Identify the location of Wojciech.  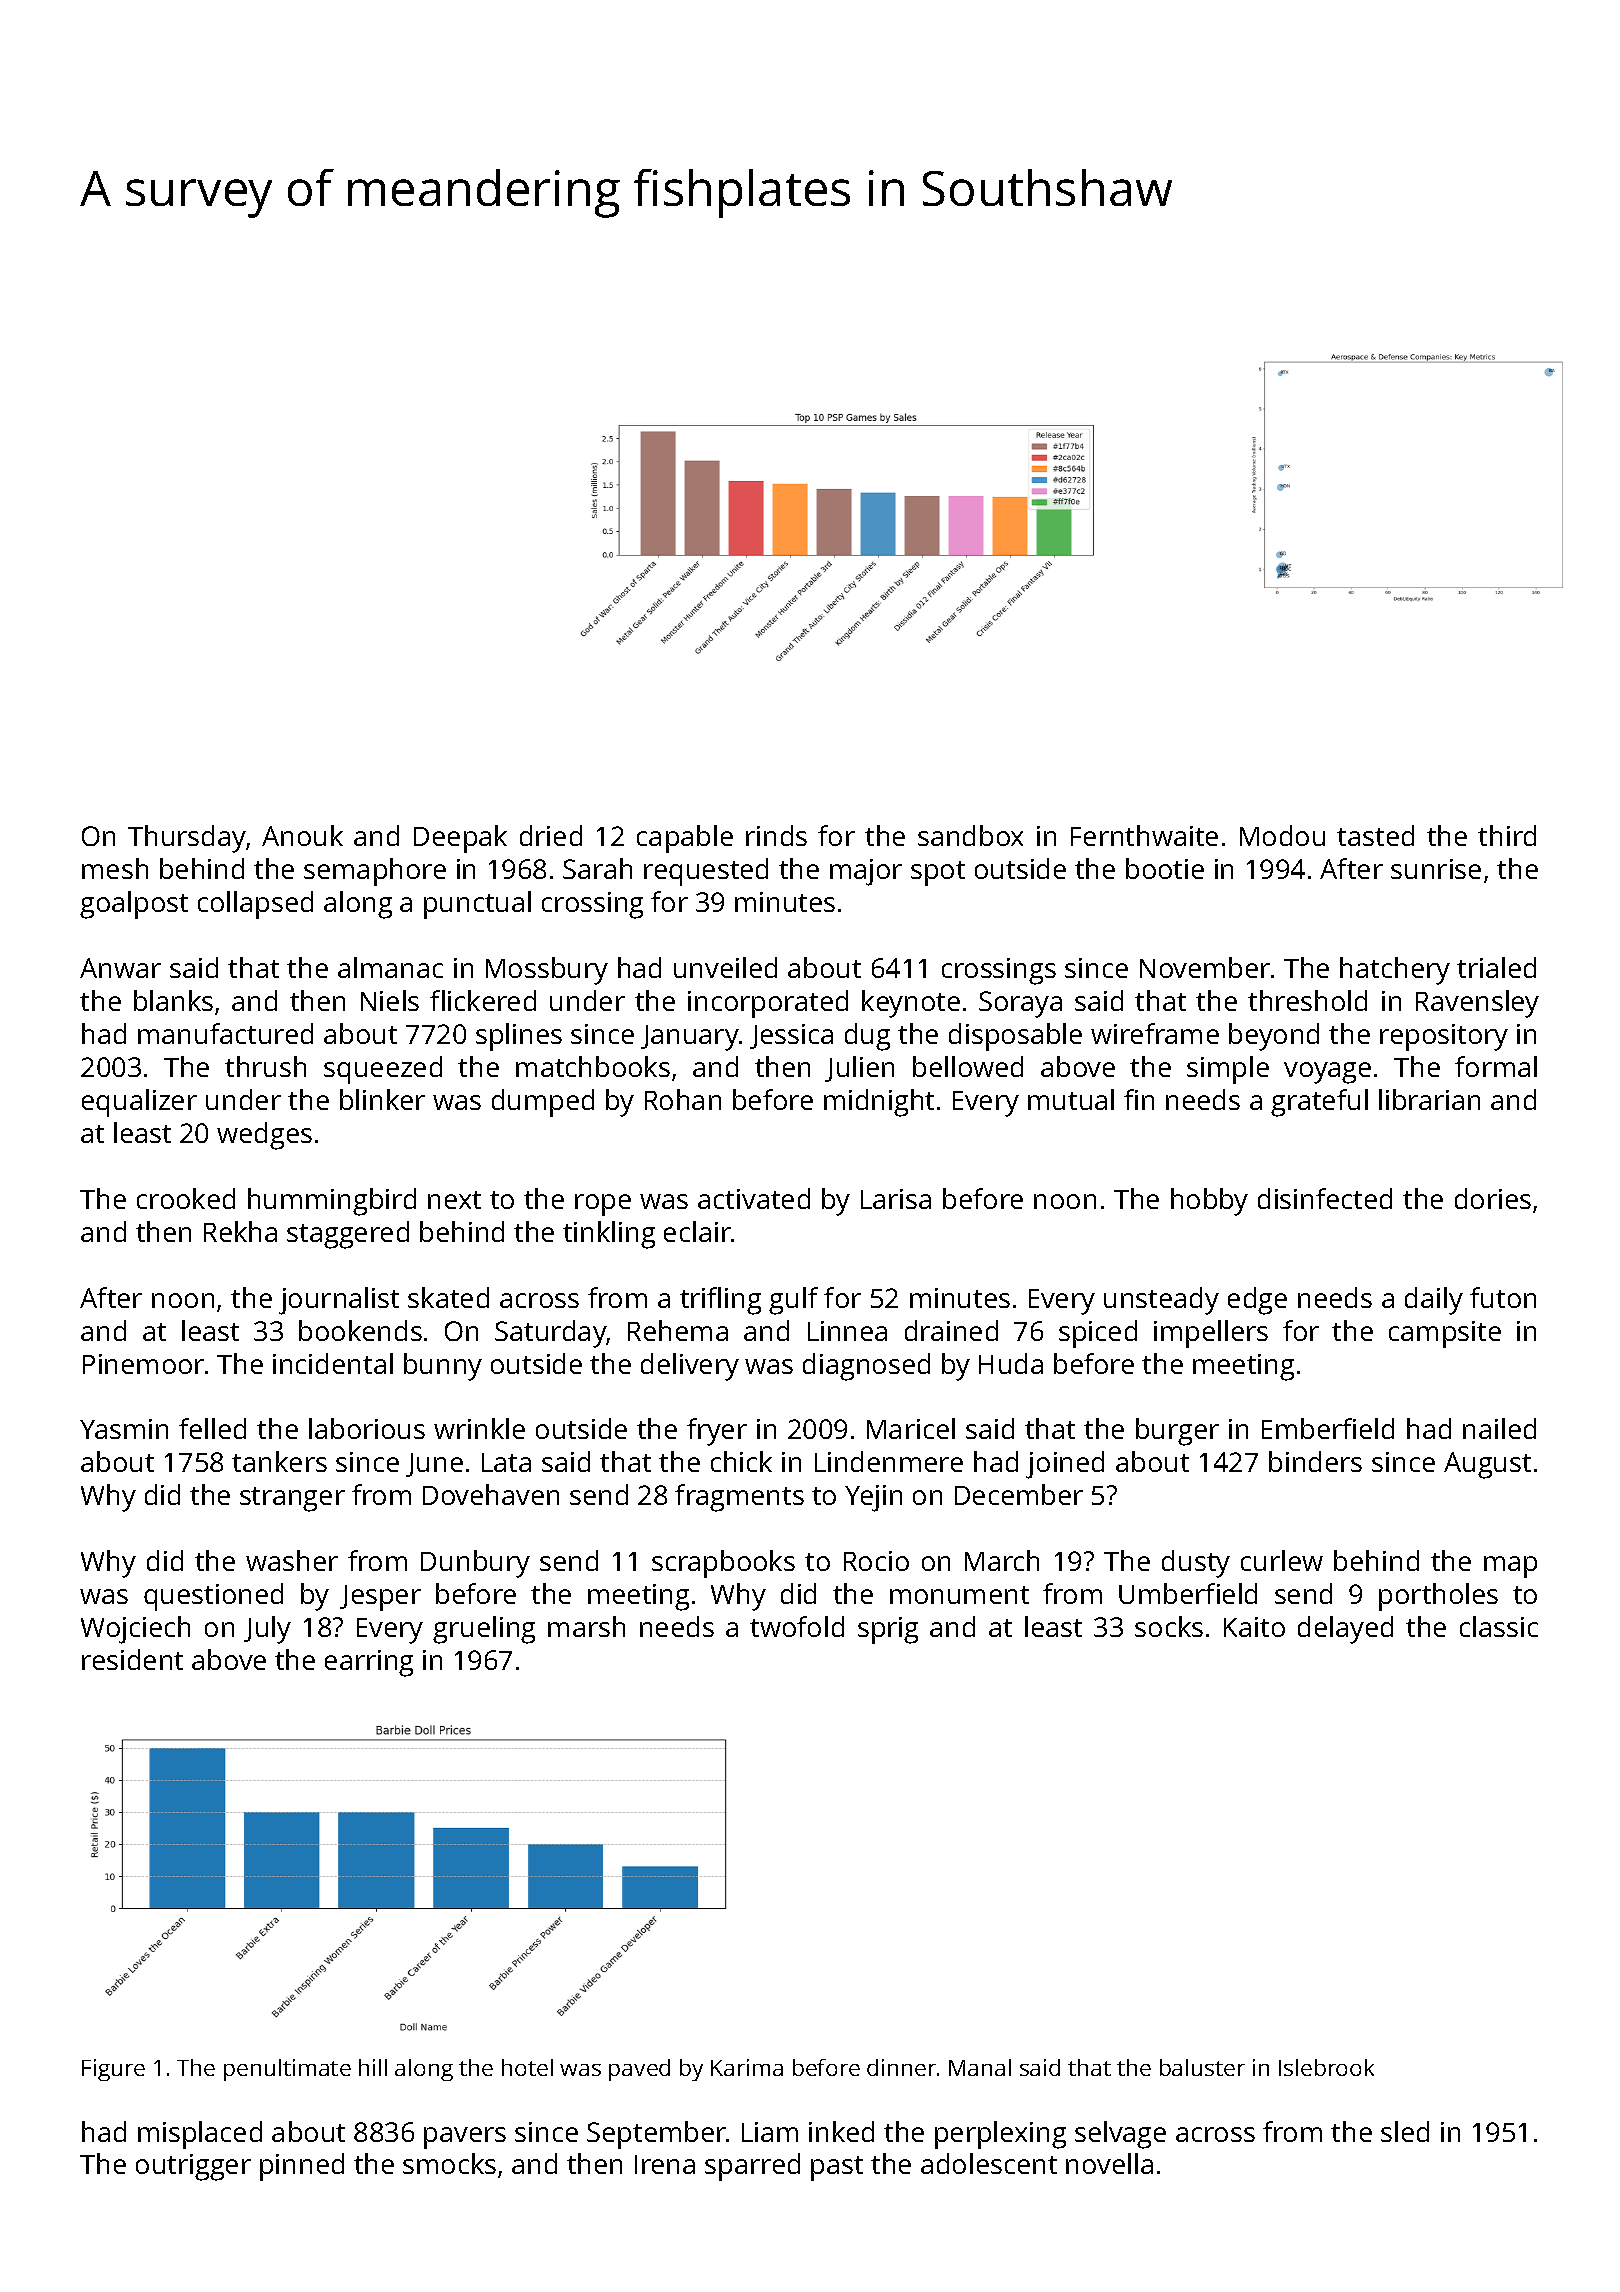
(135, 1630).
